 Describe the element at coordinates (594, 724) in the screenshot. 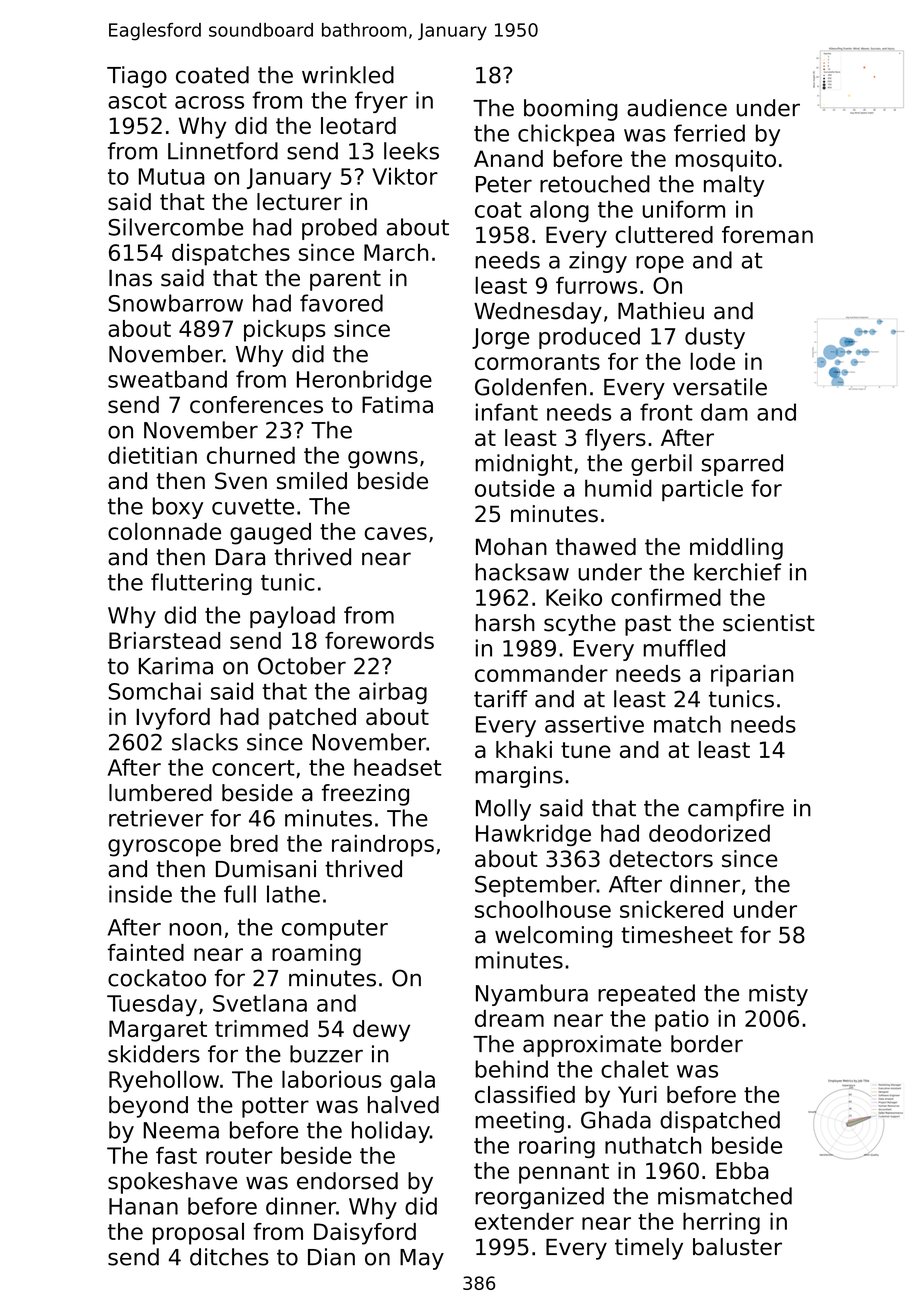

I see `assertive` at that location.
